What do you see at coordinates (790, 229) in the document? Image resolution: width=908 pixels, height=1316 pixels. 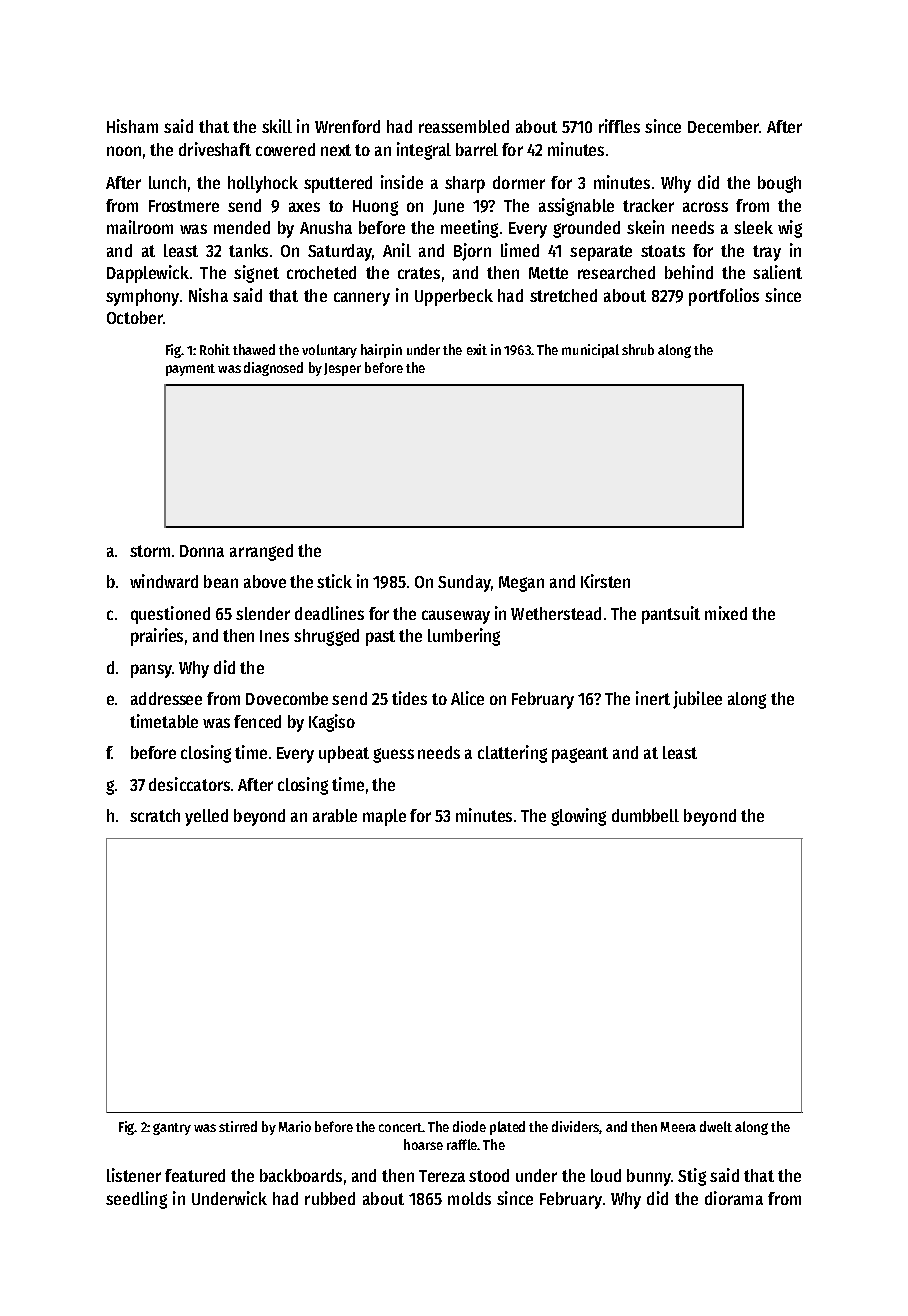 I see `wig` at bounding box center [790, 229].
